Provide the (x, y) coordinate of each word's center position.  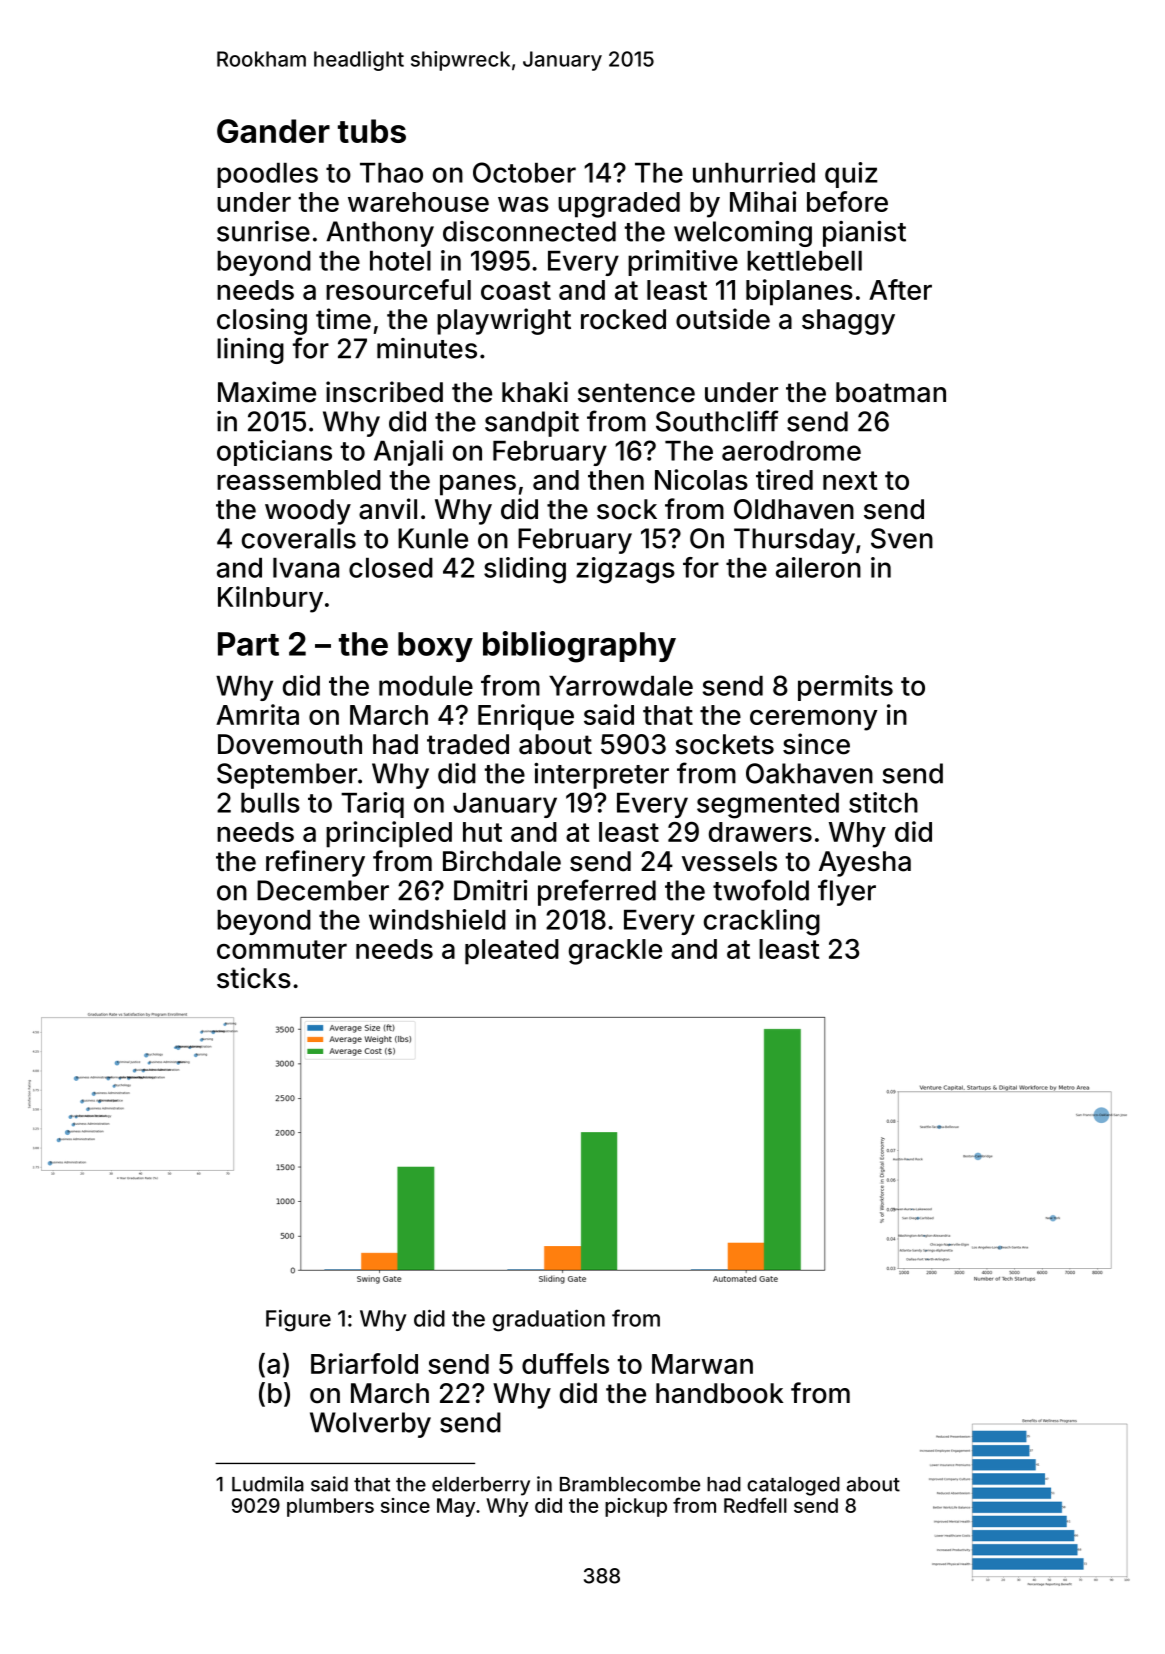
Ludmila (268, 1484)
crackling (762, 922)
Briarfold (364, 1363)
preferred (597, 892)
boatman (891, 392)
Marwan (702, 1364)
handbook (719, 1393)
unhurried (754, 172)
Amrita (257, 714)
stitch (883, 802)
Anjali (408, 453)
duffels (565, 1363)
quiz (851, 175)
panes (478, 485)
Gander (273, 131)
